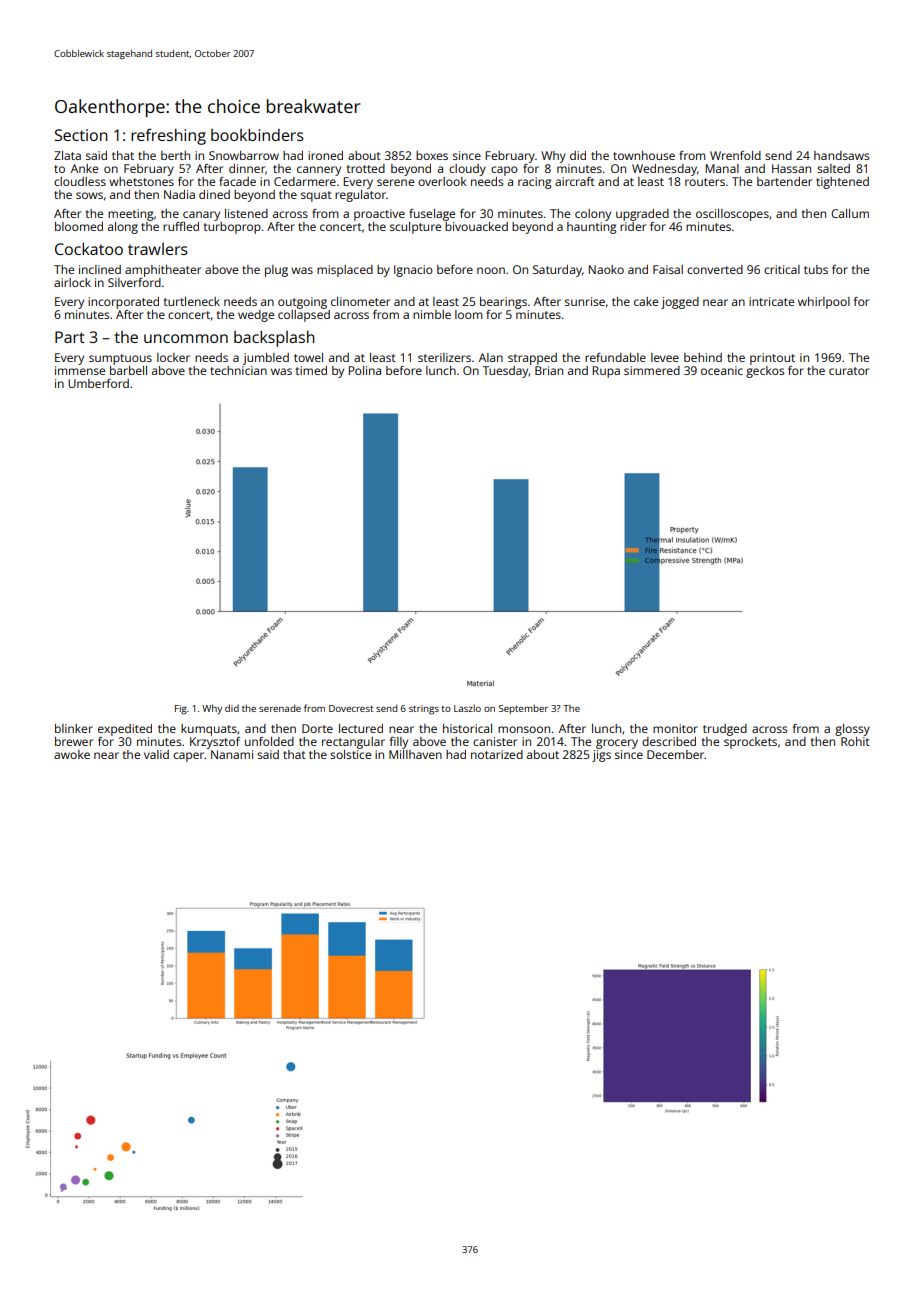  I want to click on Dorte, so click(317, 728).
